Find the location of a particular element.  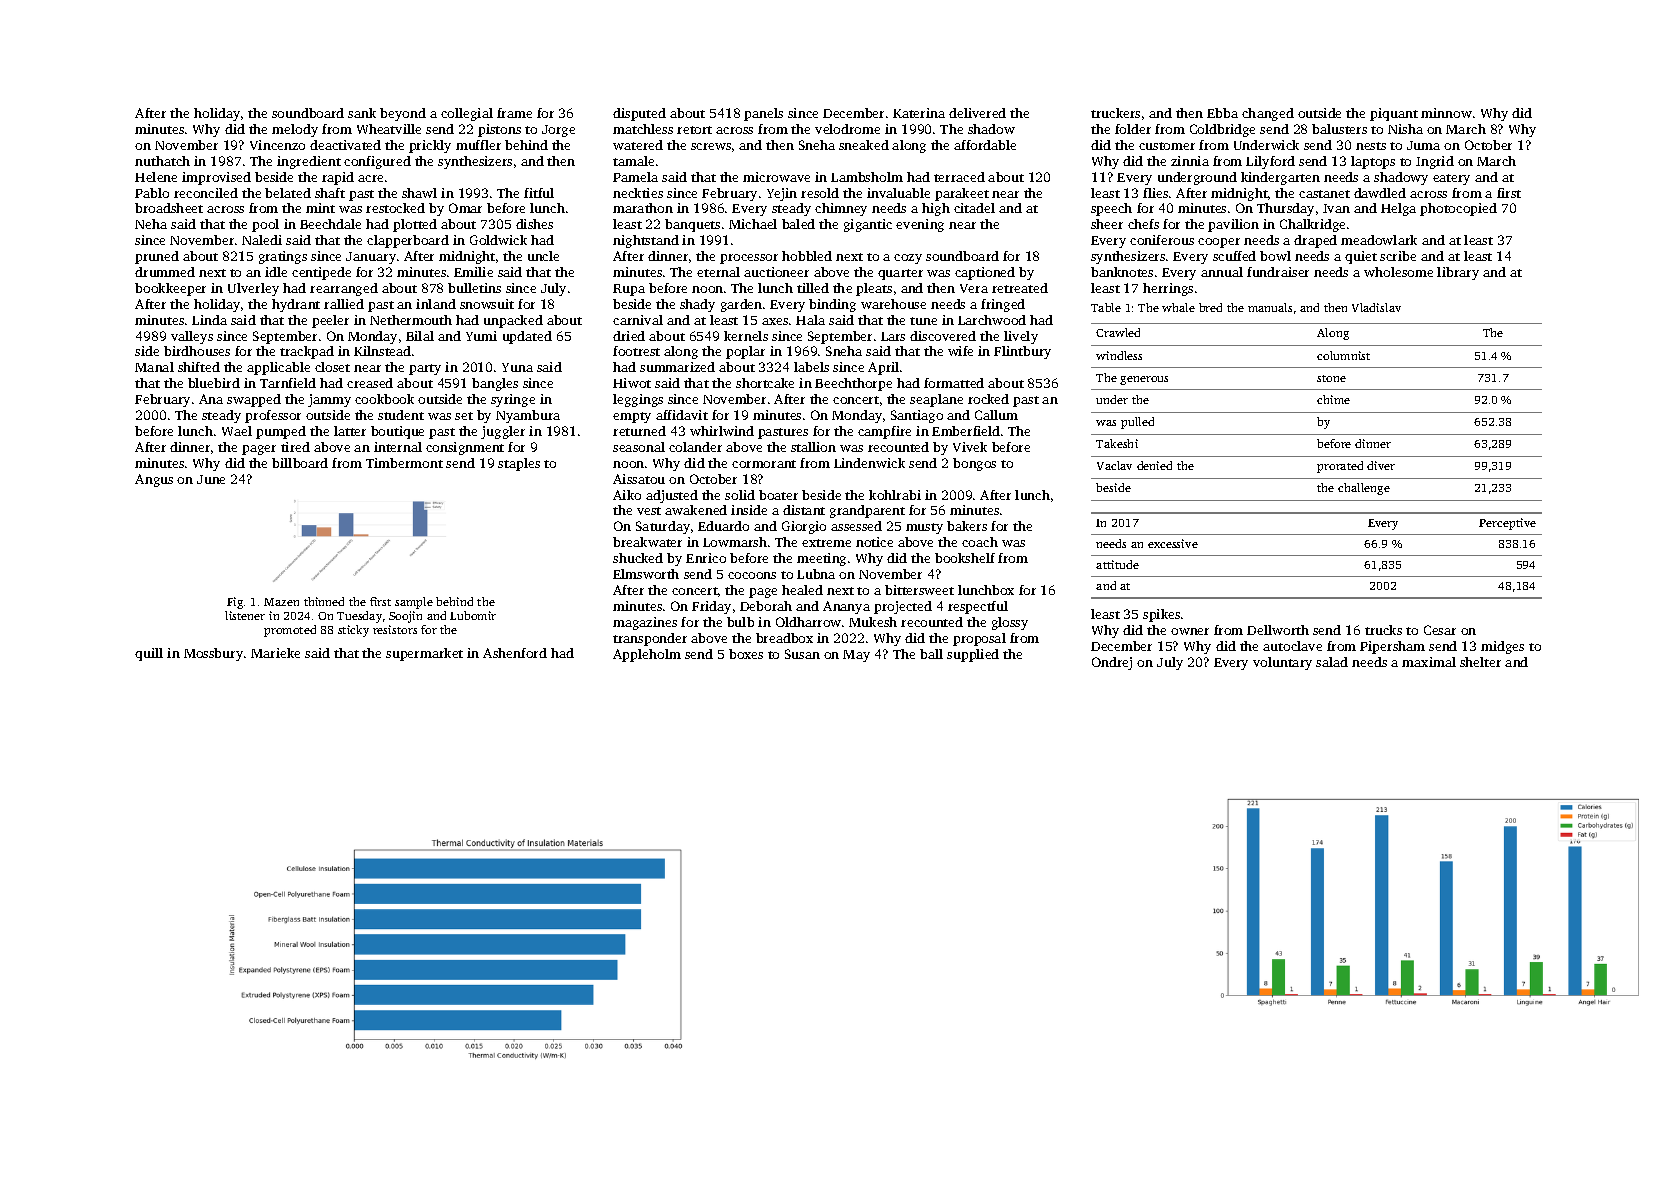

Aissatou is located at coordinates (639, 479).
